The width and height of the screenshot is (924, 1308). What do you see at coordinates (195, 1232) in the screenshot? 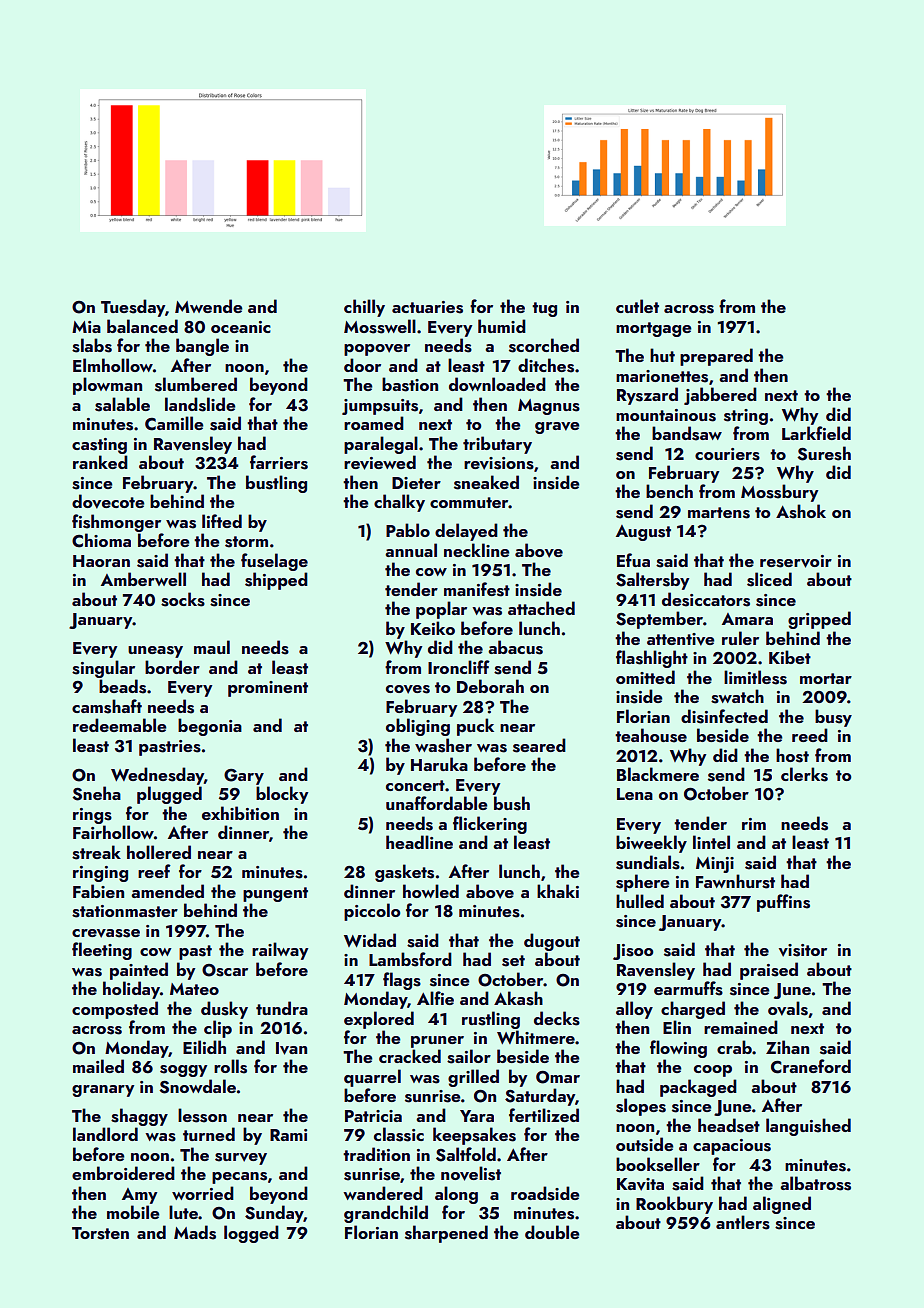
I see `Mads` at bounding box center [195, 1232].
